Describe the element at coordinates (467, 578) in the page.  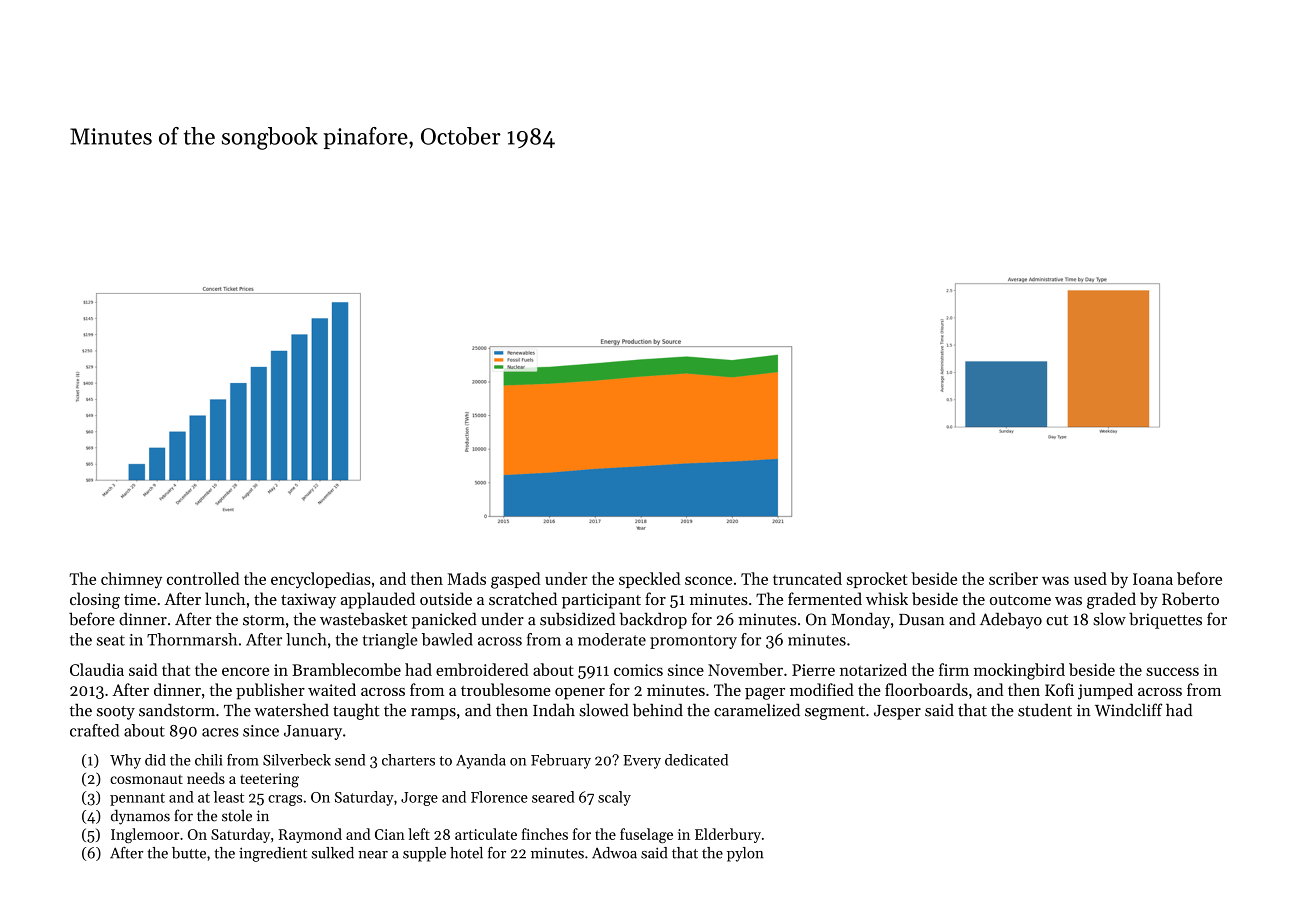
I see `Mads` at that location.
